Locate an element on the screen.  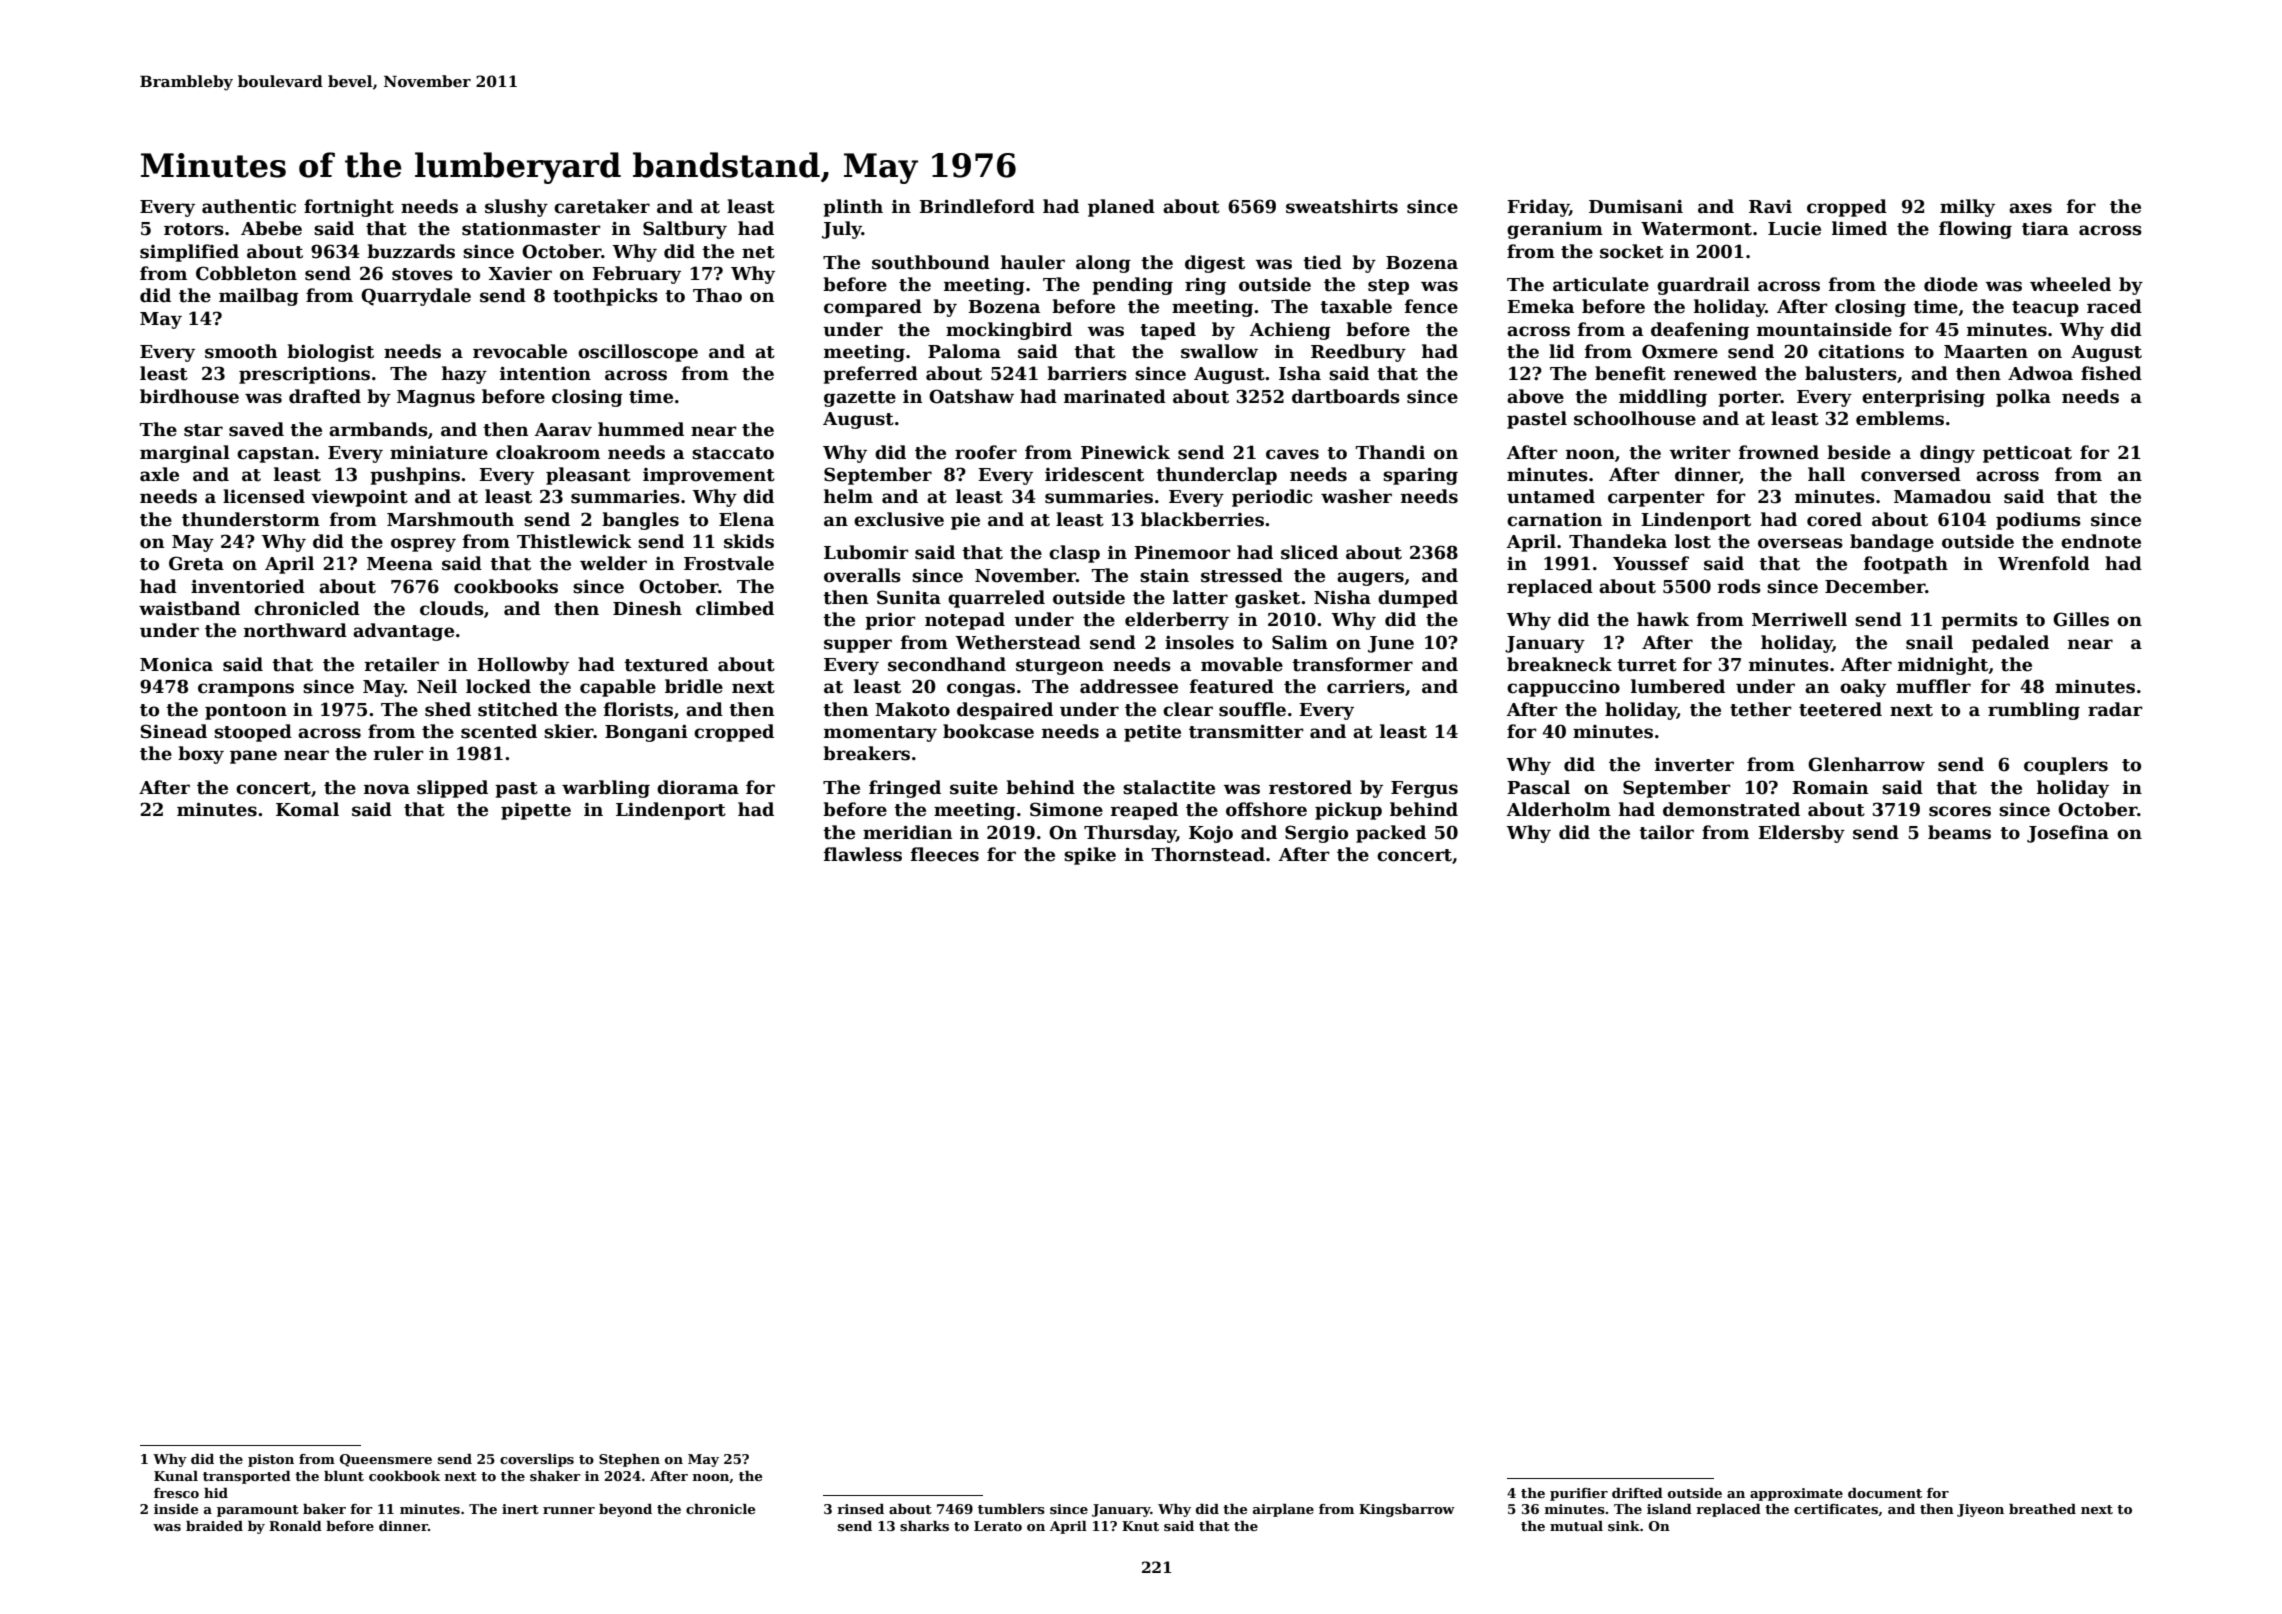
roofer is located at coordinates (986, 452).
